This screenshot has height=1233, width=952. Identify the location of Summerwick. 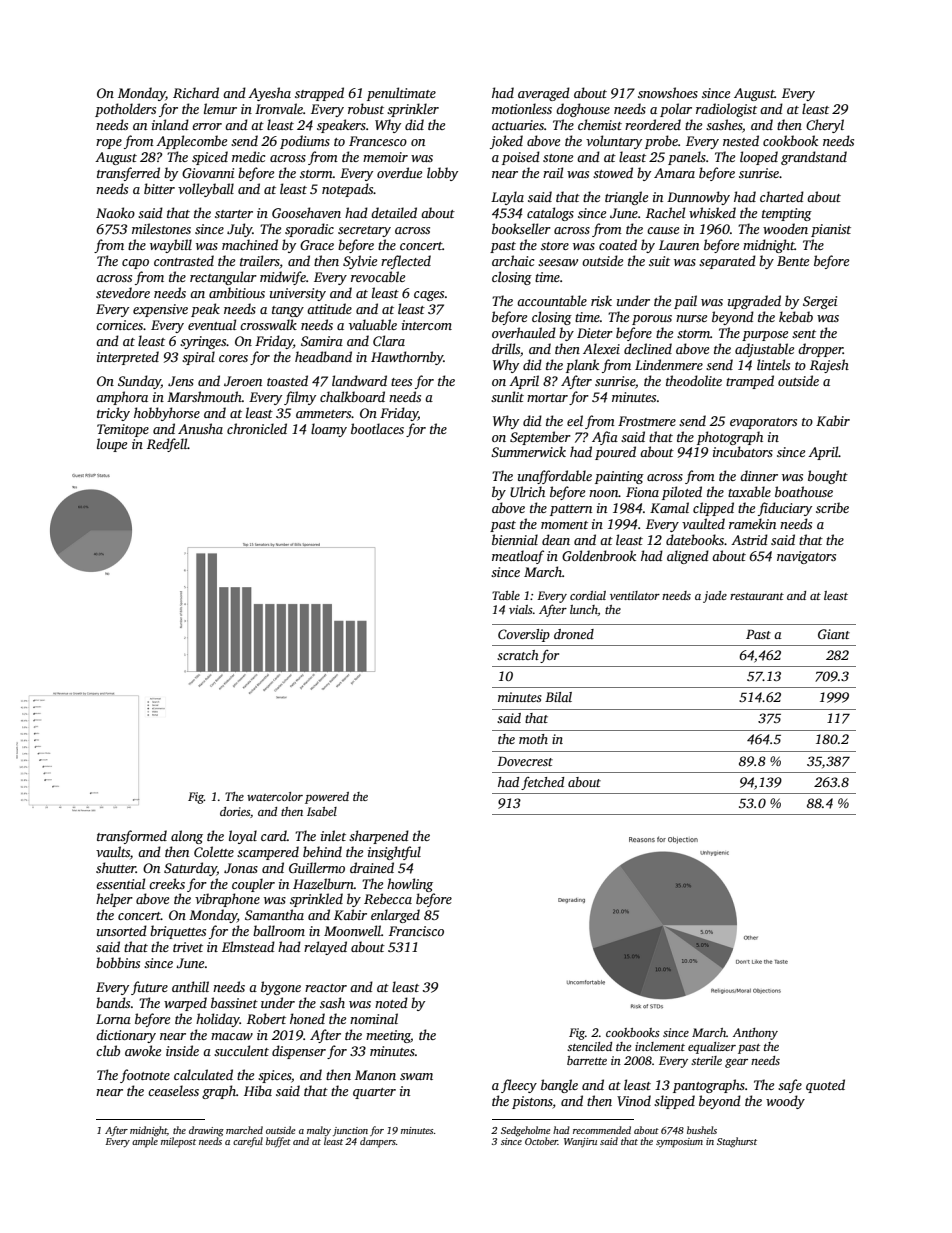
(528, 451).
